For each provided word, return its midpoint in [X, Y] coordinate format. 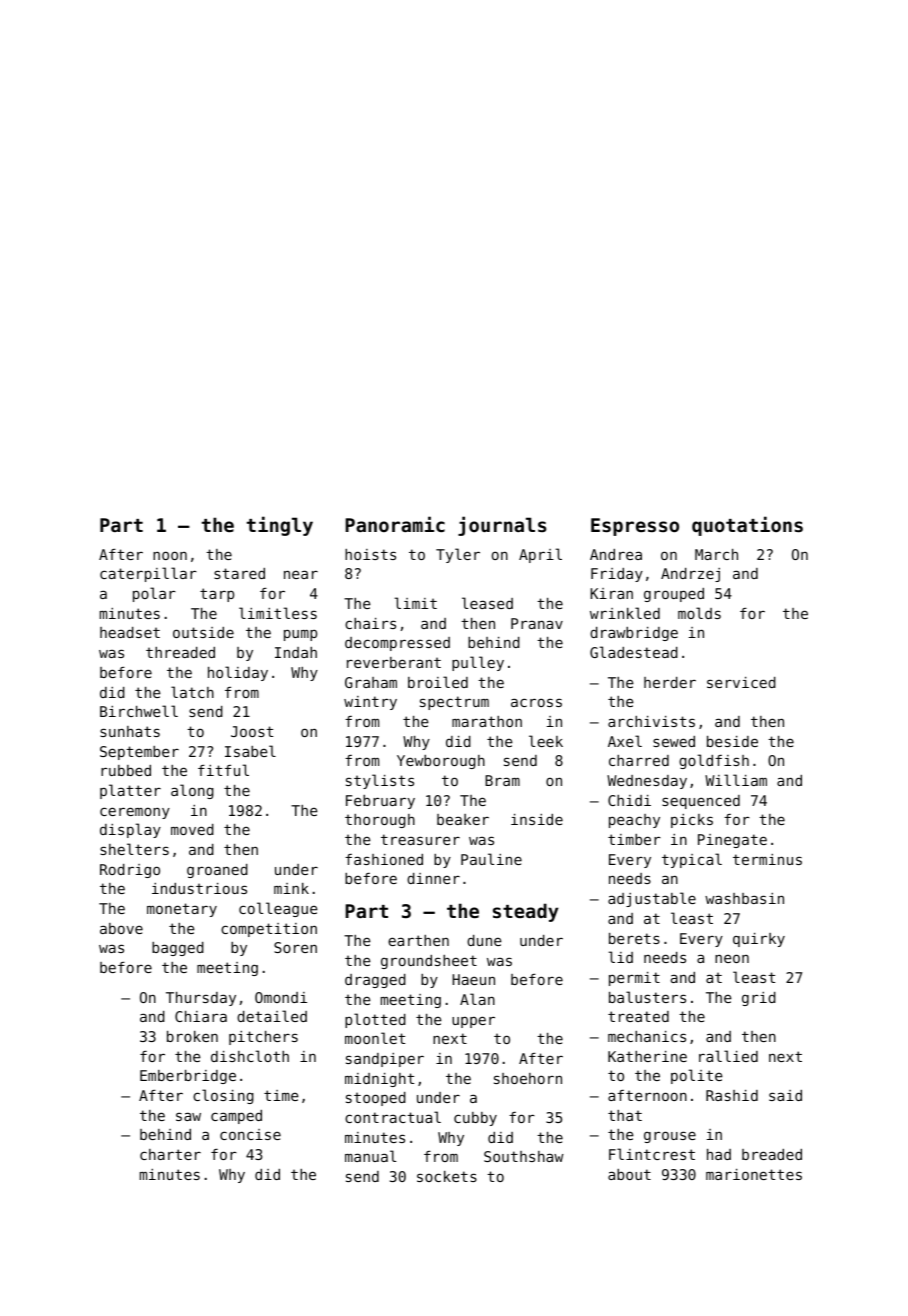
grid [759, 999]
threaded [180, 652]
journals [502, 526]
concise [250, 1134]
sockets [447, 1176]
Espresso [635, 527]
